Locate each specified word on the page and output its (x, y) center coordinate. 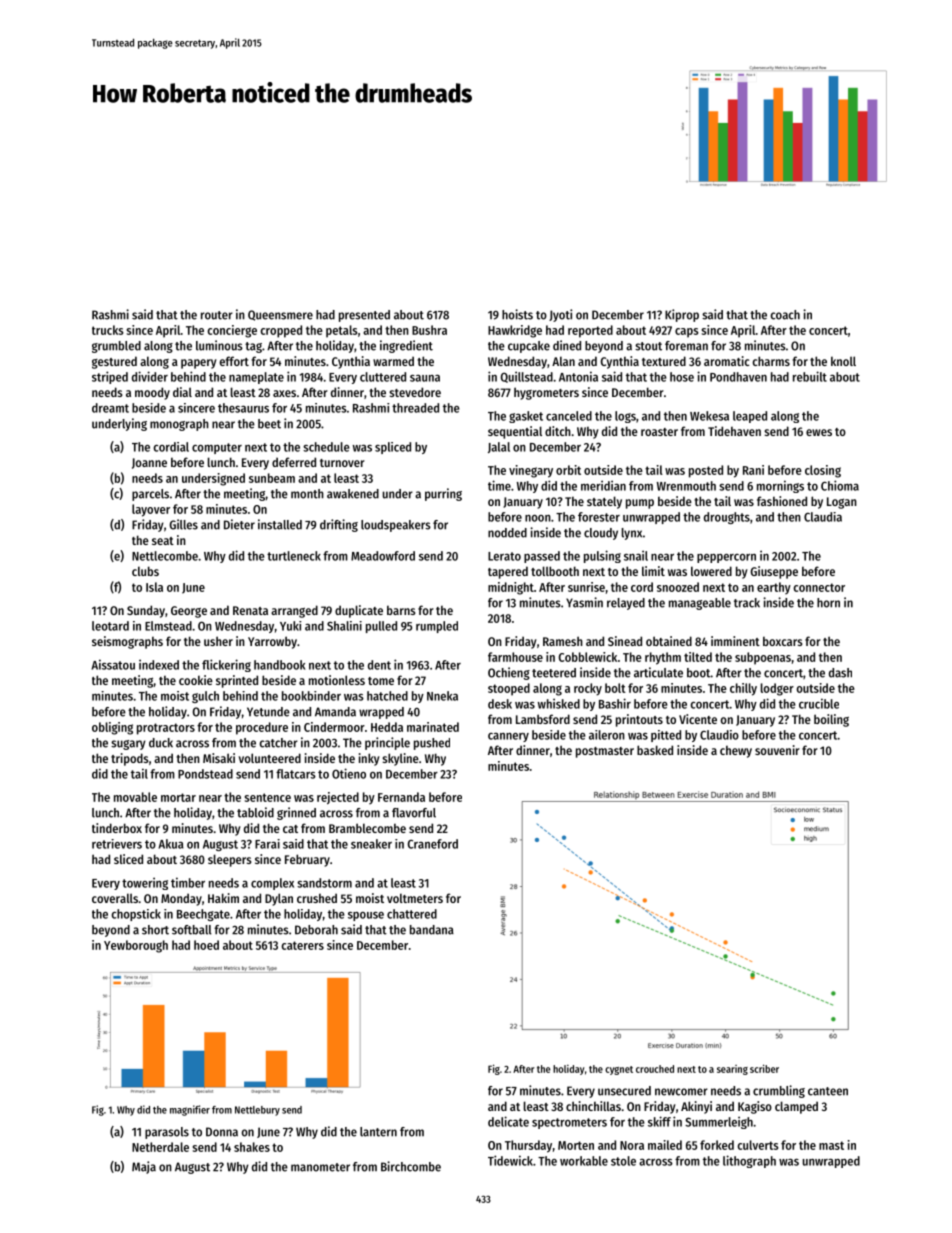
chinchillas (593, 1106)
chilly (743, 689)
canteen (828, 1091)
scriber (764, 1068)
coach (785, 315)
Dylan (279, 899)
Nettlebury (257, 1111)
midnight (511, 588)
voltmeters (415, 898)
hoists (517, 314)
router (217, 315)
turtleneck (294, 556)
